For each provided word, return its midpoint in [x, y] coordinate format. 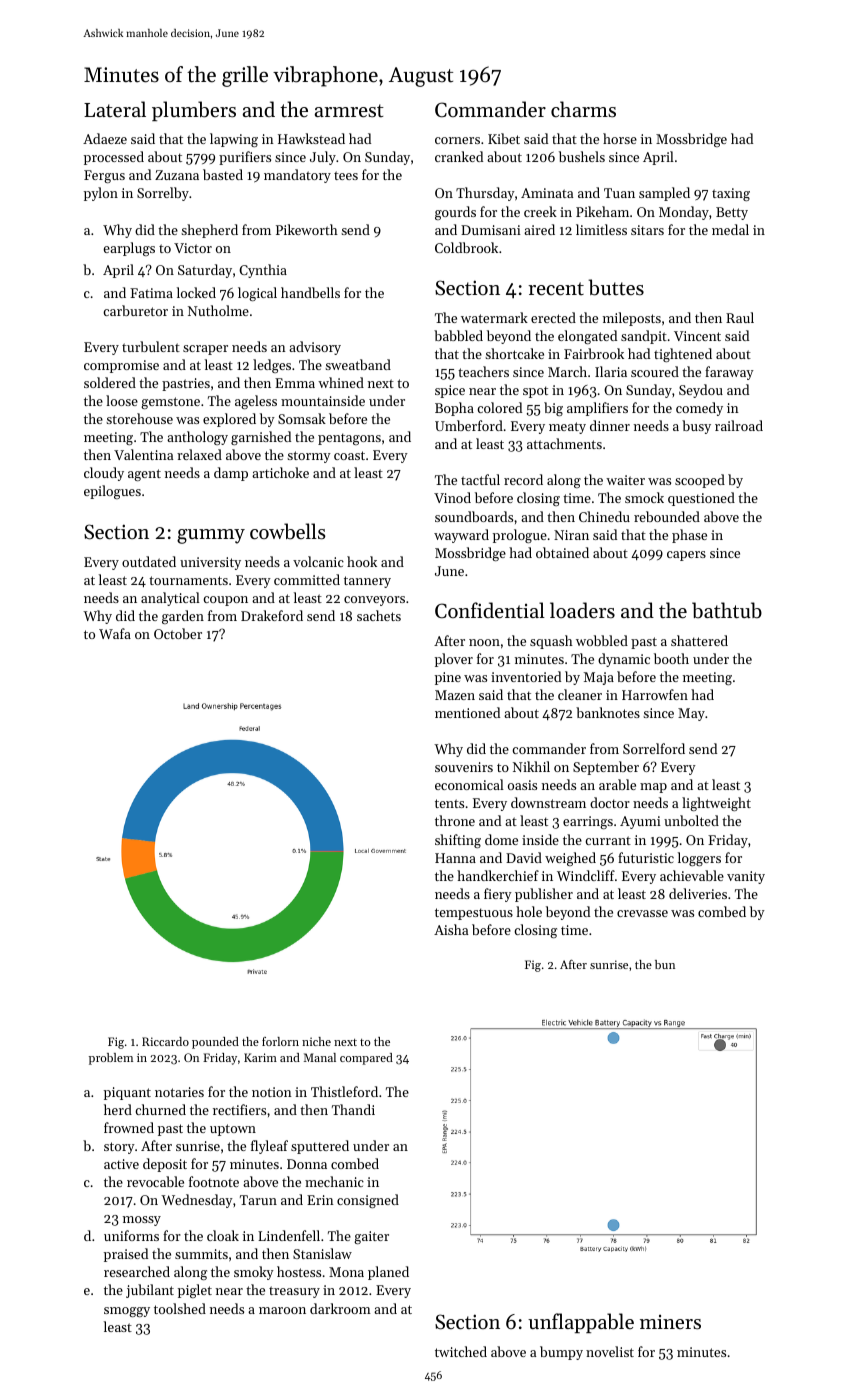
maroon [282, 1310]
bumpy [561, 1353]
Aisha [451, 929]
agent [144, 475]
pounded [215, 1043]
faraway [729, 373]
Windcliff [586, 875]
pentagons [349, 439]
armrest [349, 111]
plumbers [194, 111]
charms [583, 109]
